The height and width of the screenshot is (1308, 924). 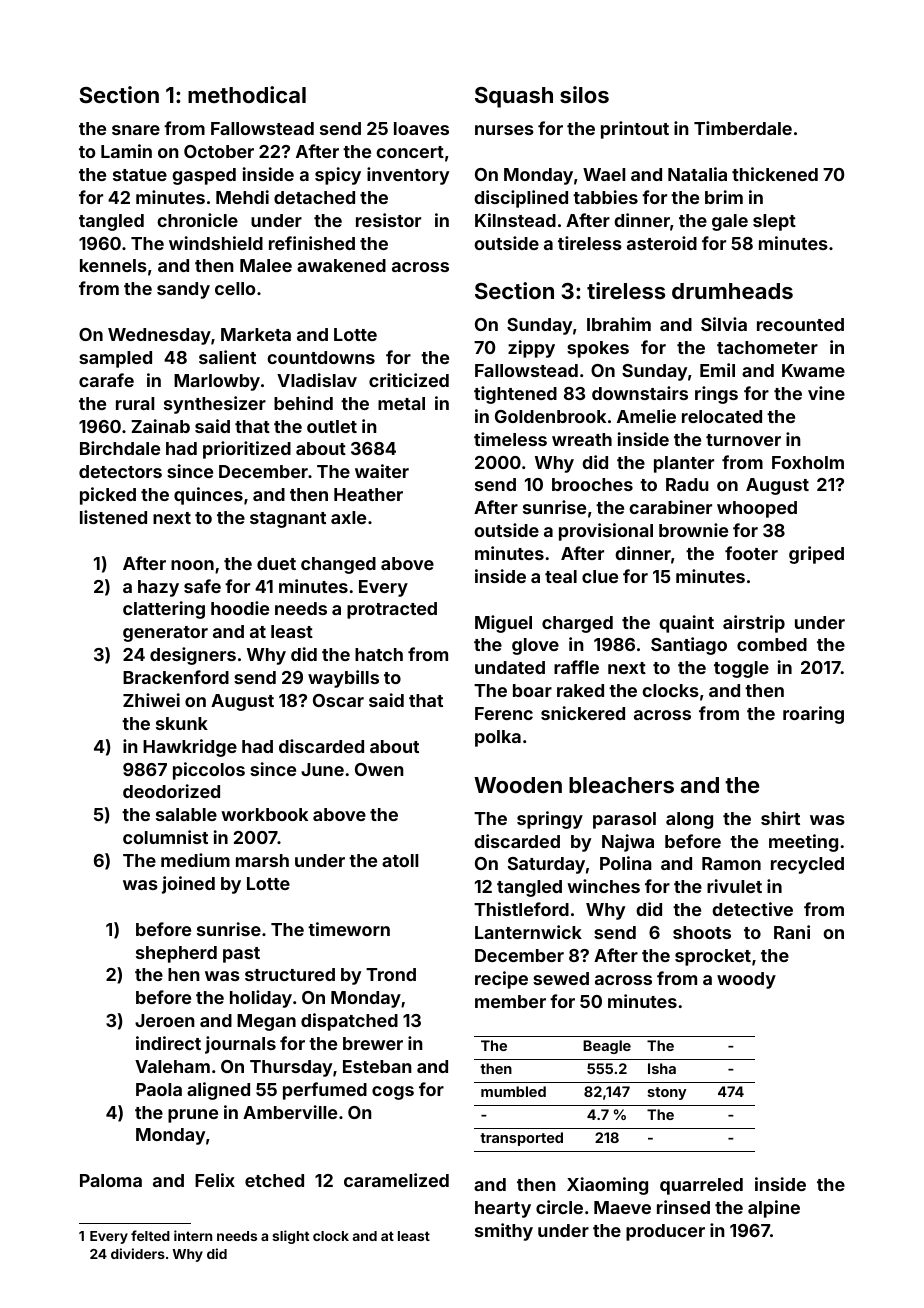 I want to click on woody, so click(x=746, y=980).
